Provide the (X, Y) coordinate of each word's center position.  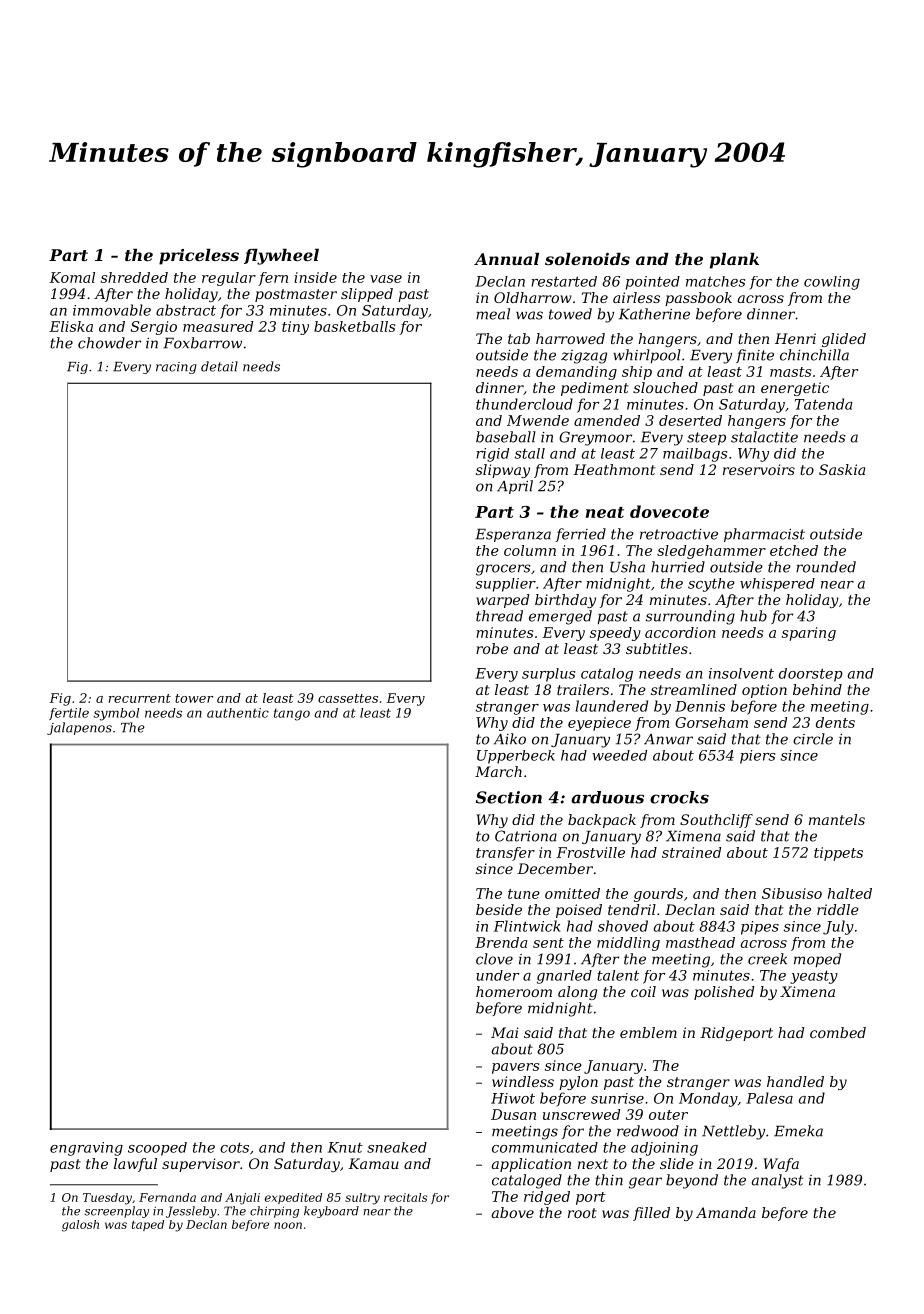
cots (234, 1147)
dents (835, 722)
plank (734, 261)
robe (492, 648)
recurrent (140, 698)
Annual (506, 259)
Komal (72, 277)
